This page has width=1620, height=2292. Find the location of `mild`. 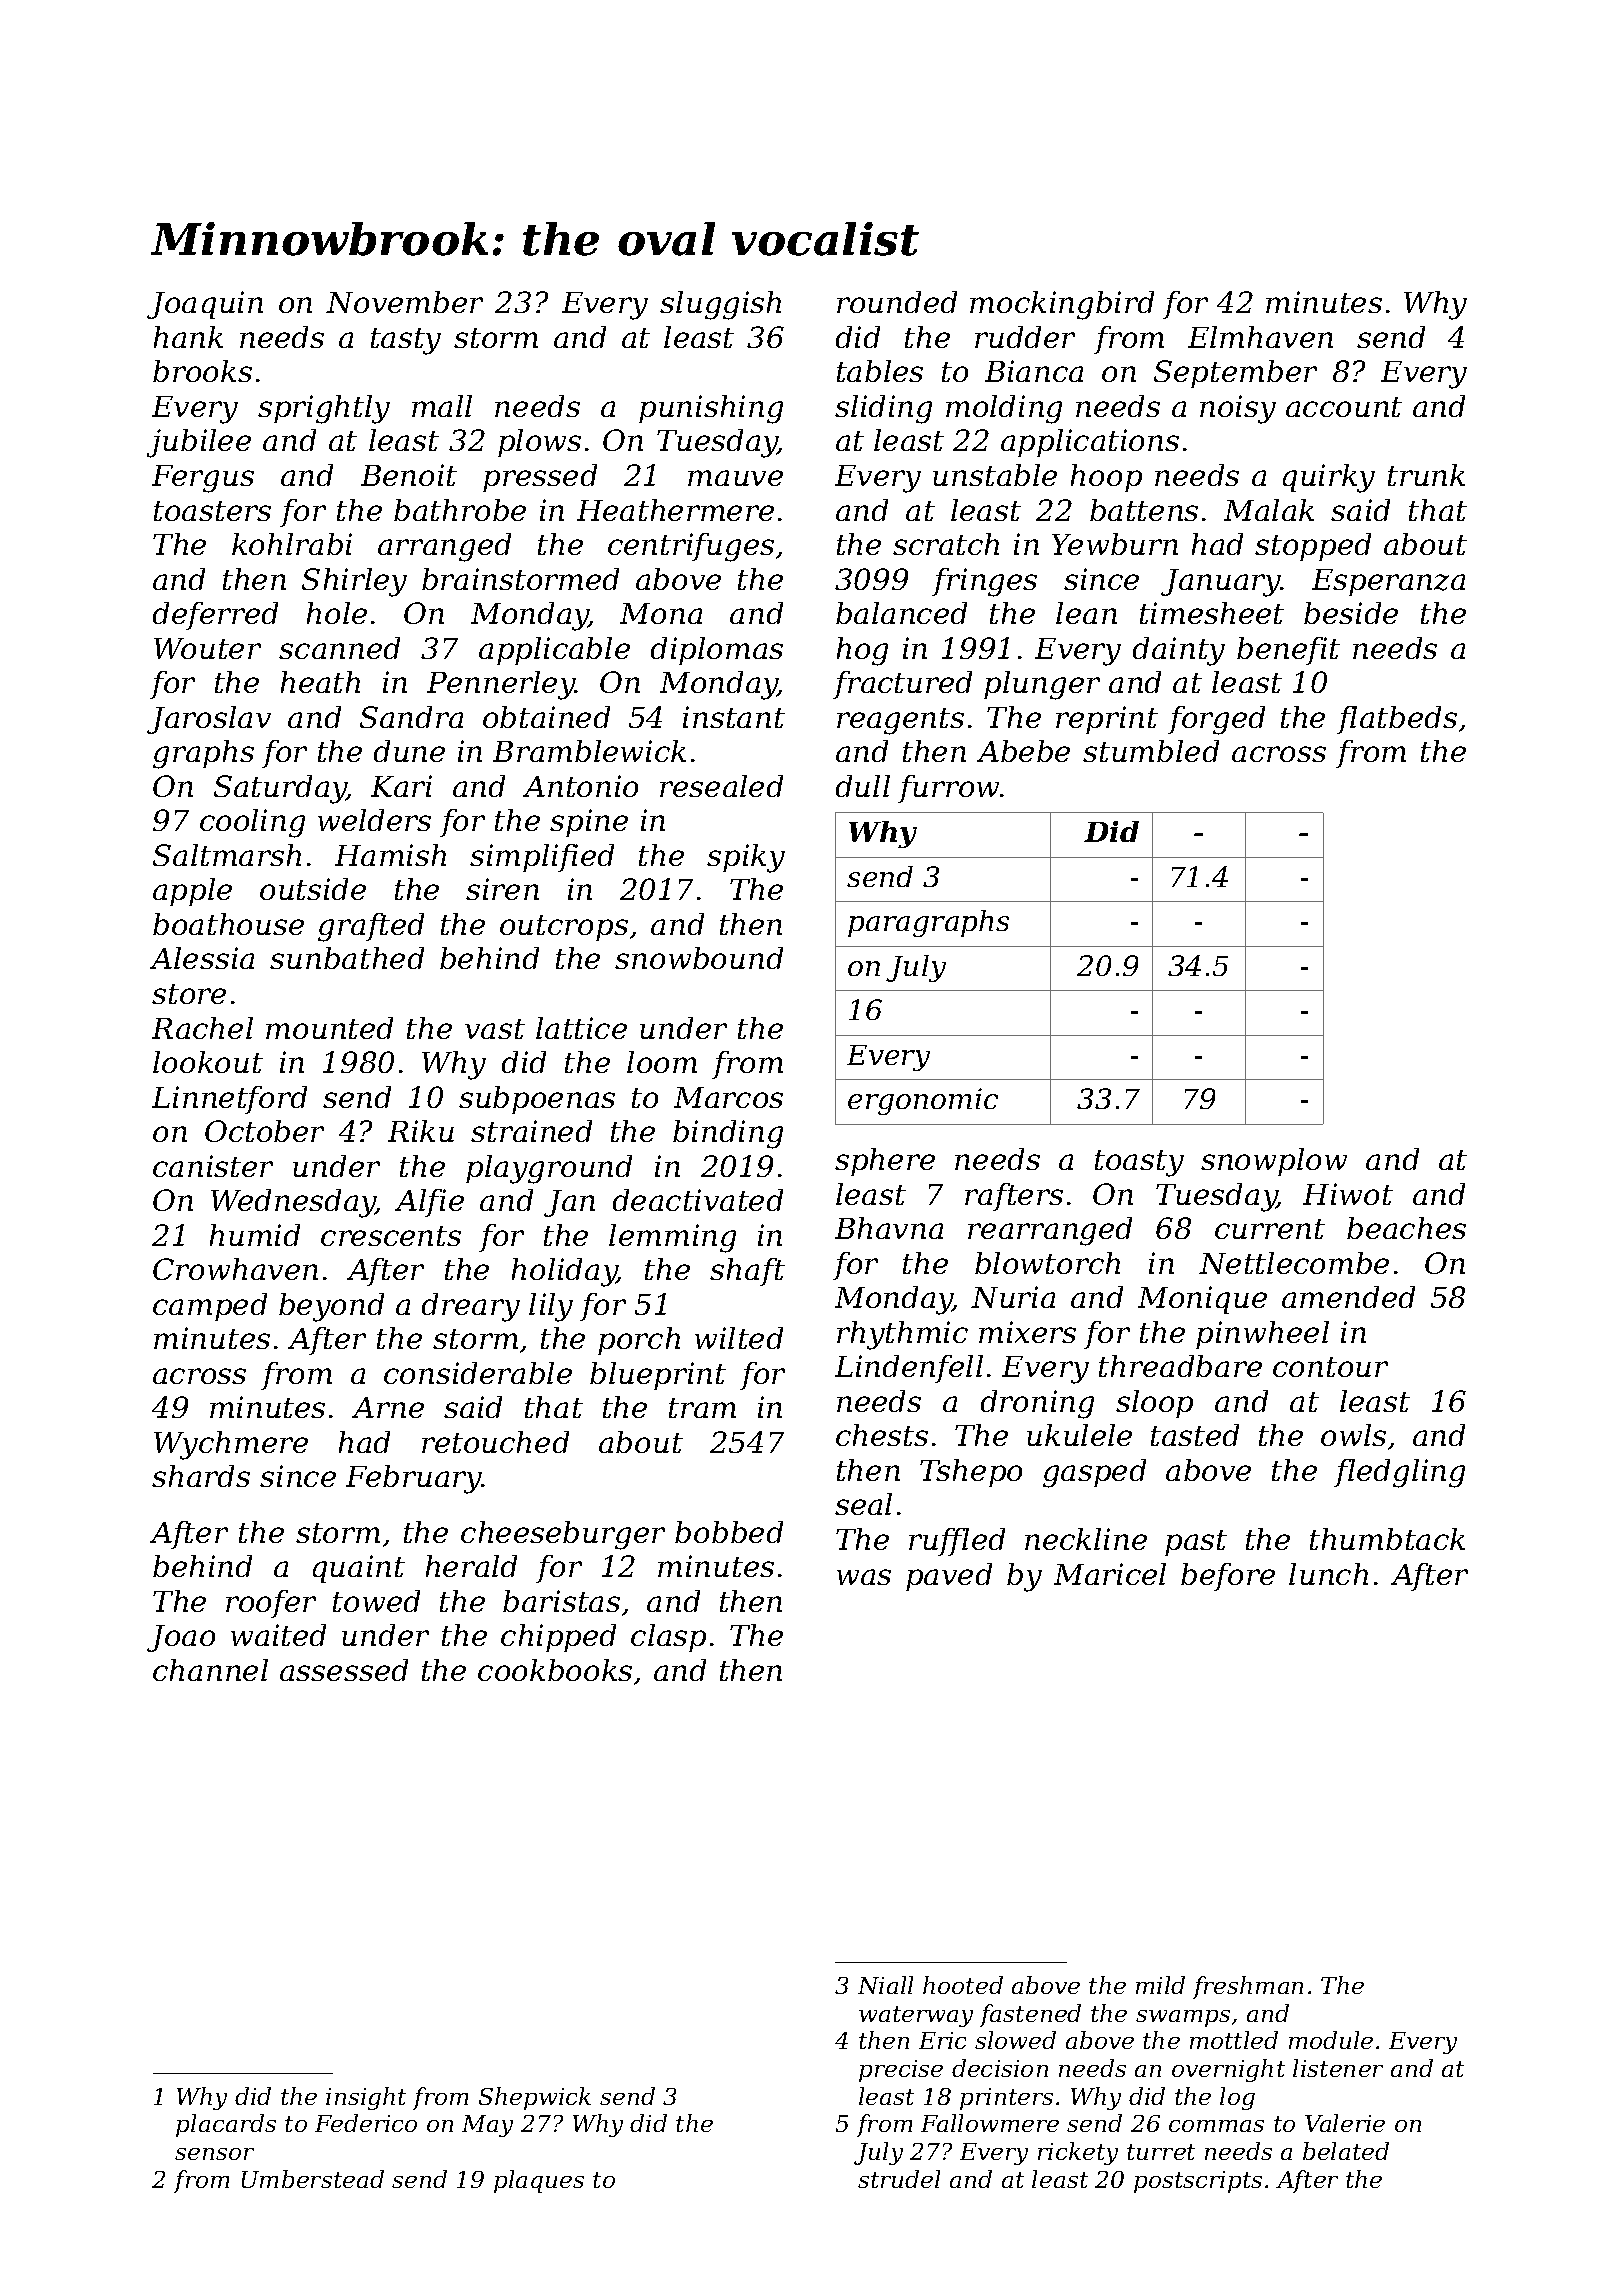

mild is located at coordinates (1160, 1985).
